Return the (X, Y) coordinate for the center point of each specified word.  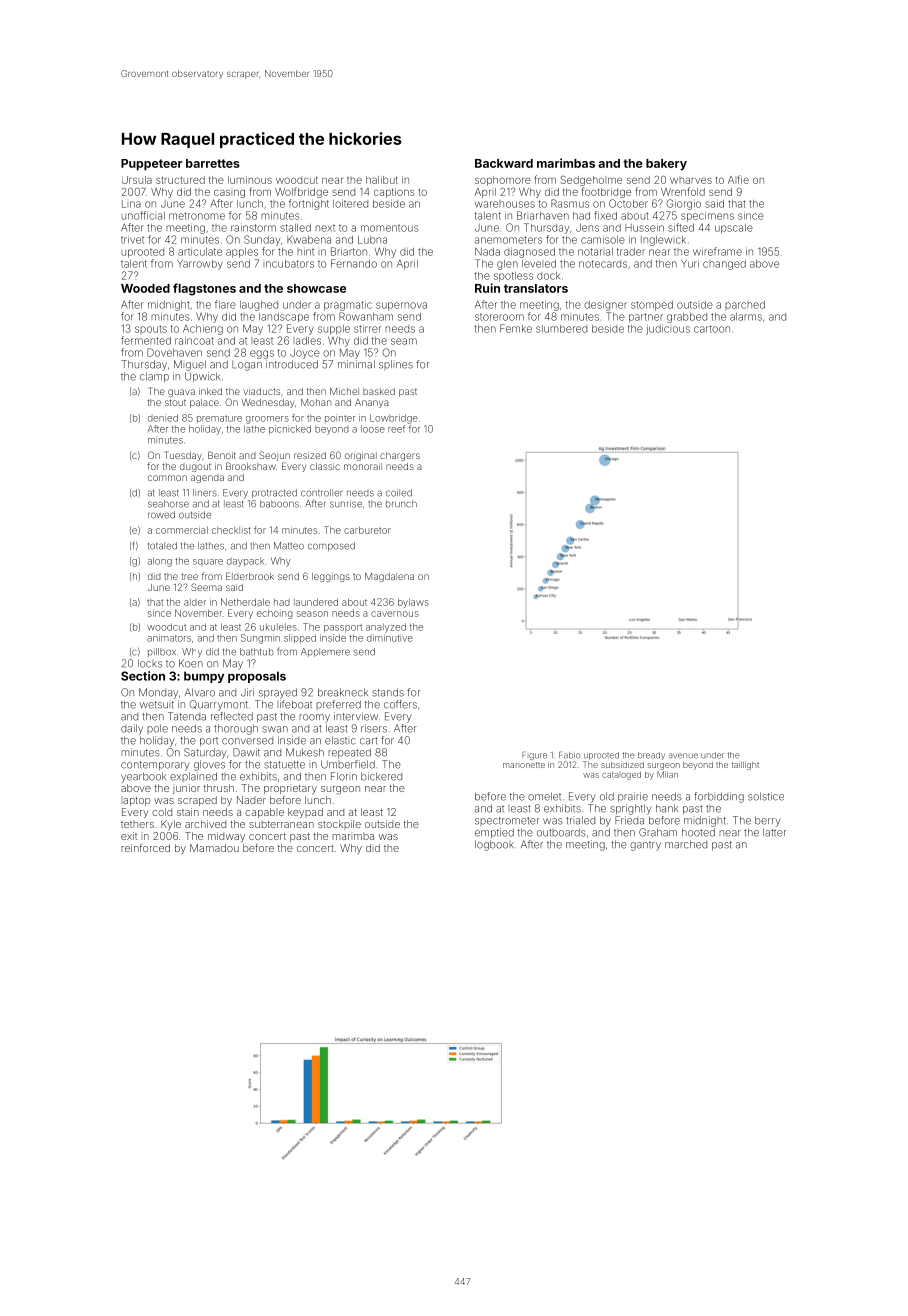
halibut (382, 180)
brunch (401, 504)
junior (186, 789)
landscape (284, 318)
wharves (691, 180)
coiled (399, 493)
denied (163, 418)
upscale (734, 229)
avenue (683, 756)
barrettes (213, 163)
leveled (539, 264)
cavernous (395, 614)
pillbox (162, 652)
